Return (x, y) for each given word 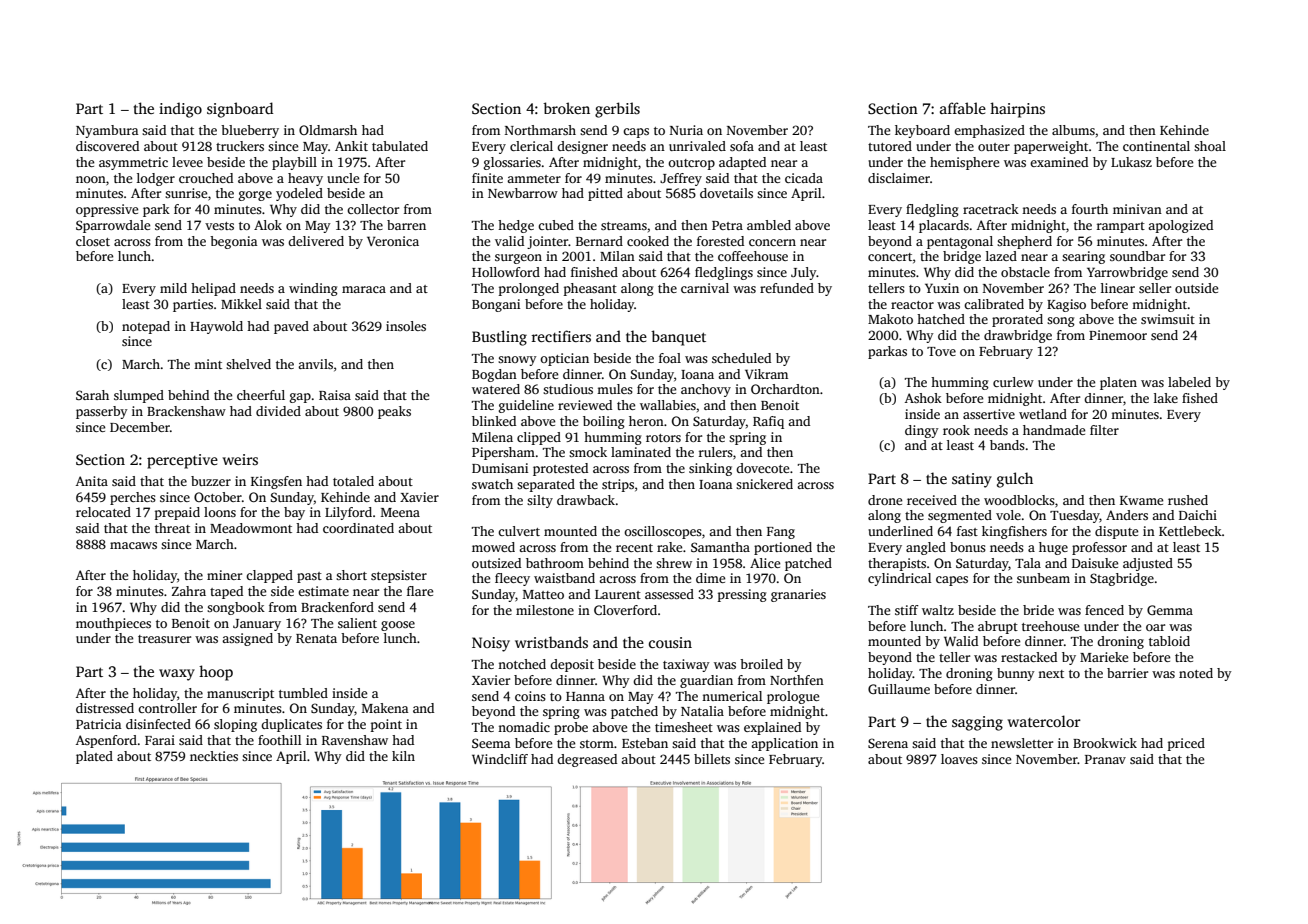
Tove (941, 351)
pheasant (590, 289)
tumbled (303, 693)
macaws (133, 545)
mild (173, 288)
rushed (1188, 500)
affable (963, 108)
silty (540, 501)
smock (588, 452)
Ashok (923, 398)
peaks (394, 412)
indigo (180, 110)
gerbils (617, 110)
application (784, 744)
